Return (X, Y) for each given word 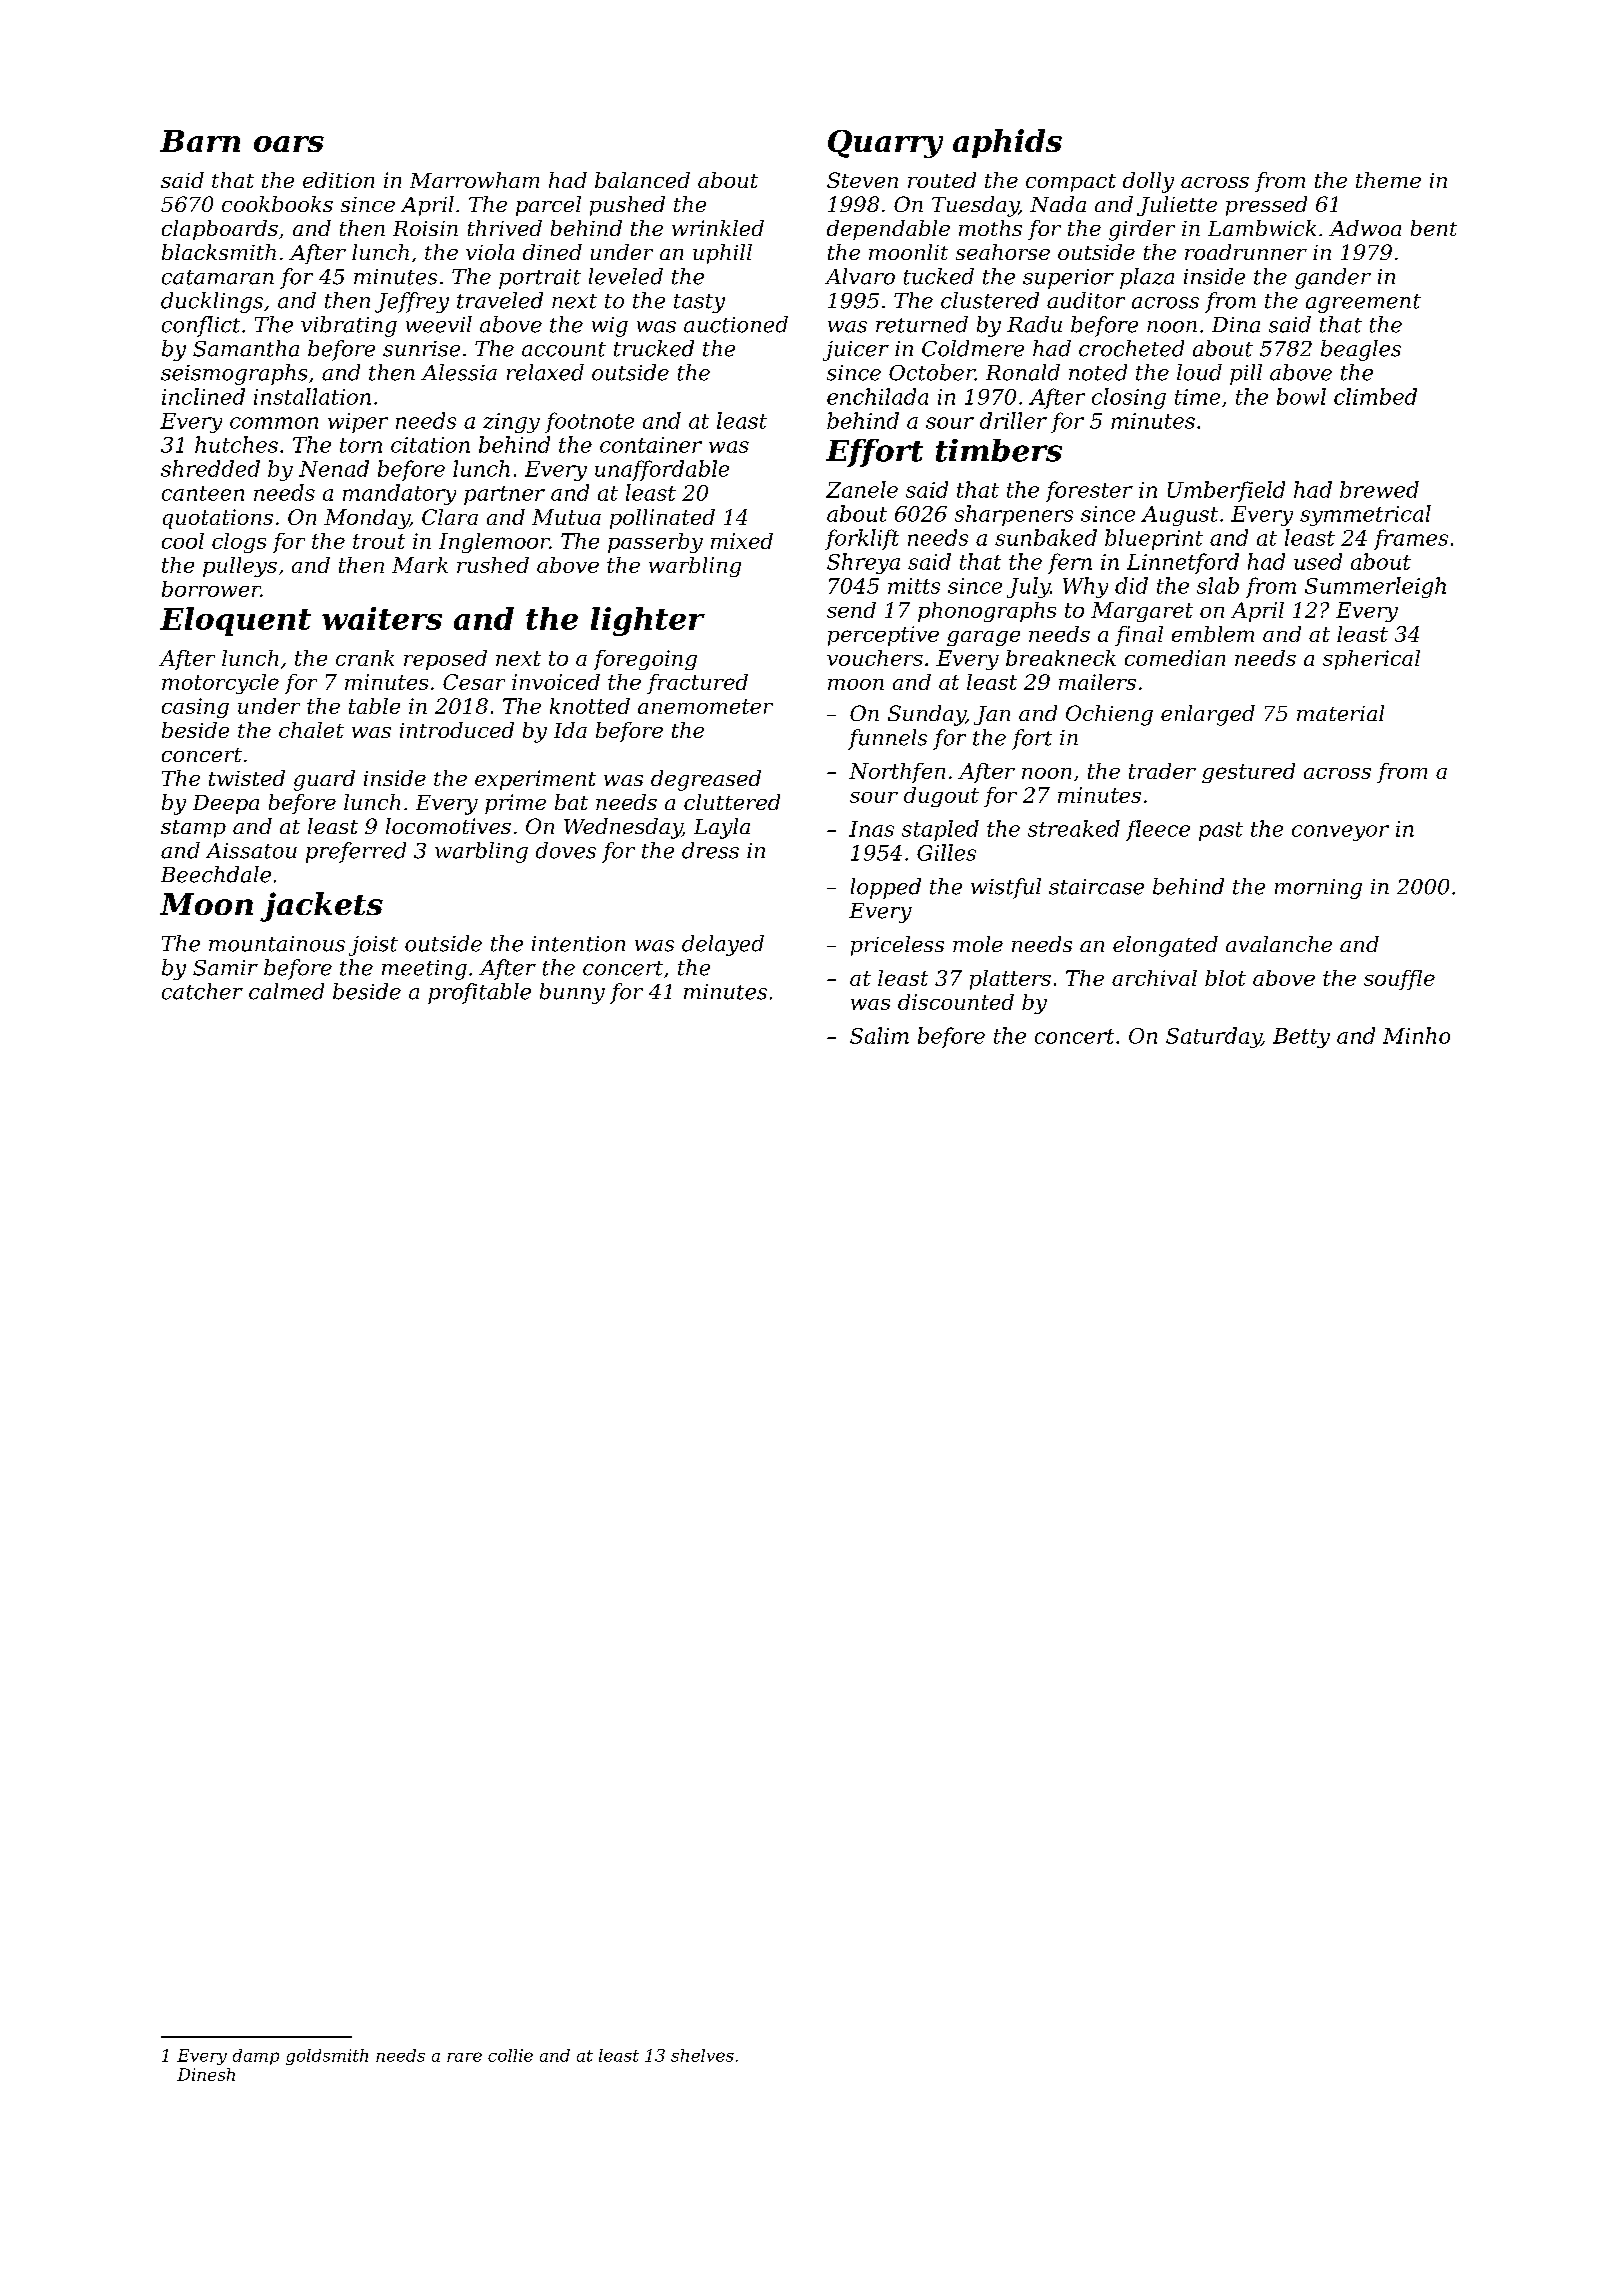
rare (464, 2057)
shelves (702, 2055)
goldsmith (327, 2057)
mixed (742, 541)
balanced (642, 180)
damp (256, 2057)
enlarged (1208, 715)
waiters (382, 618)
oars (289, 144)
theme (1388, 180)
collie (510, 2055)
